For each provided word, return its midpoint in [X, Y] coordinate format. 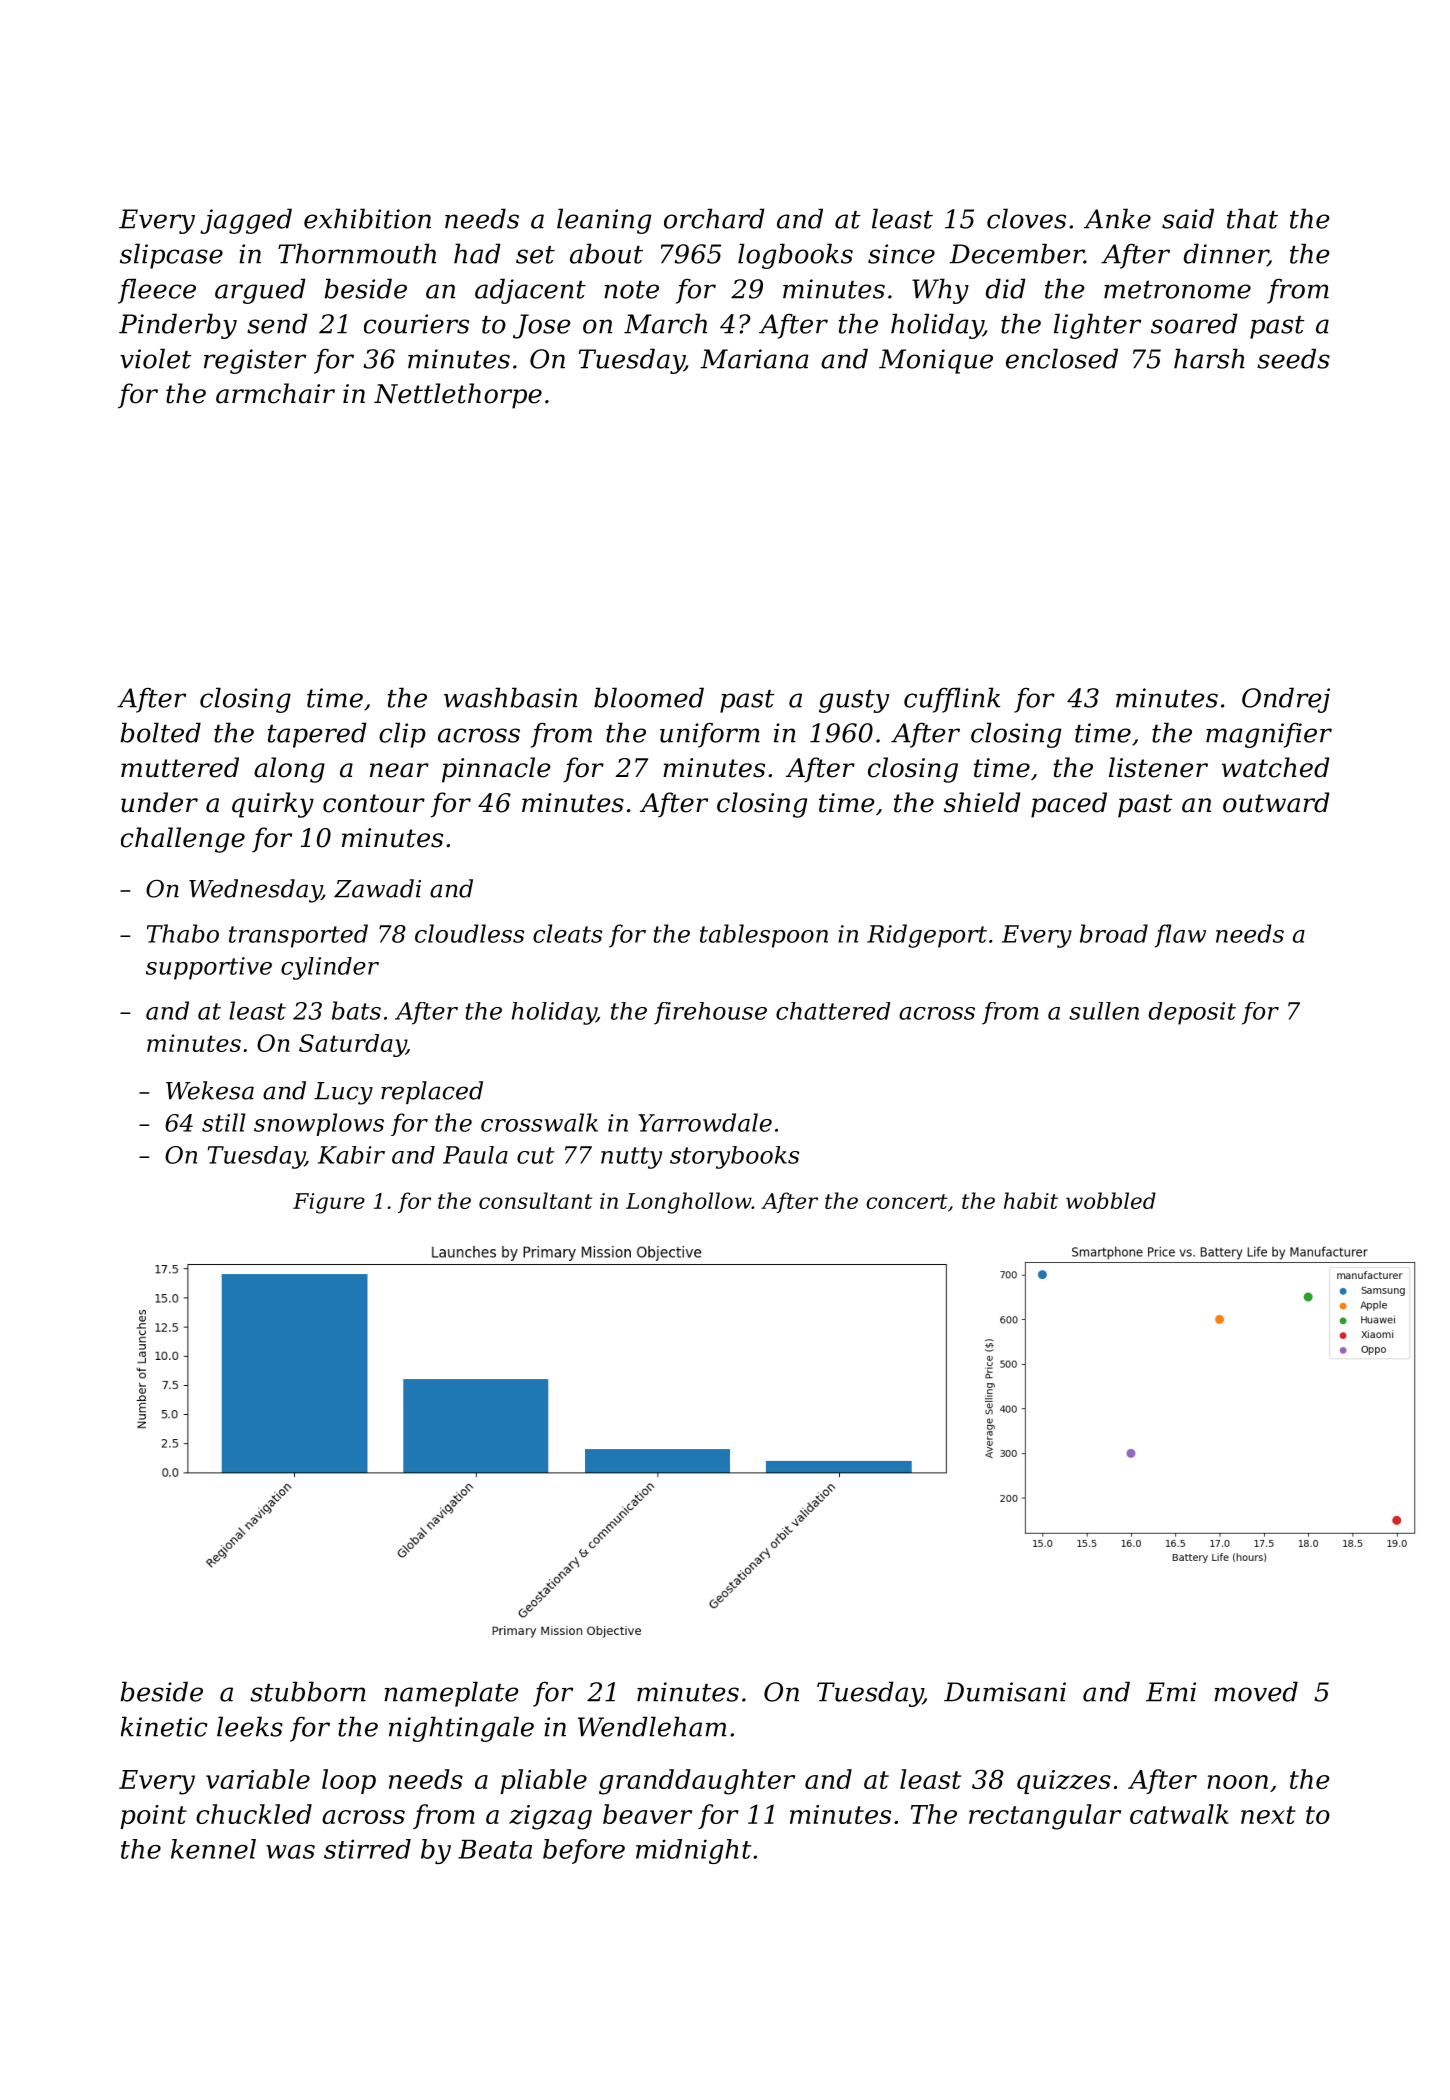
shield [982, 802]
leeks [250, 1726]
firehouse [710, 1013]
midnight [693, 1851]
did [1006, 288]
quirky [273, 805]
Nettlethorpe [458, 396]
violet [155, 358]
